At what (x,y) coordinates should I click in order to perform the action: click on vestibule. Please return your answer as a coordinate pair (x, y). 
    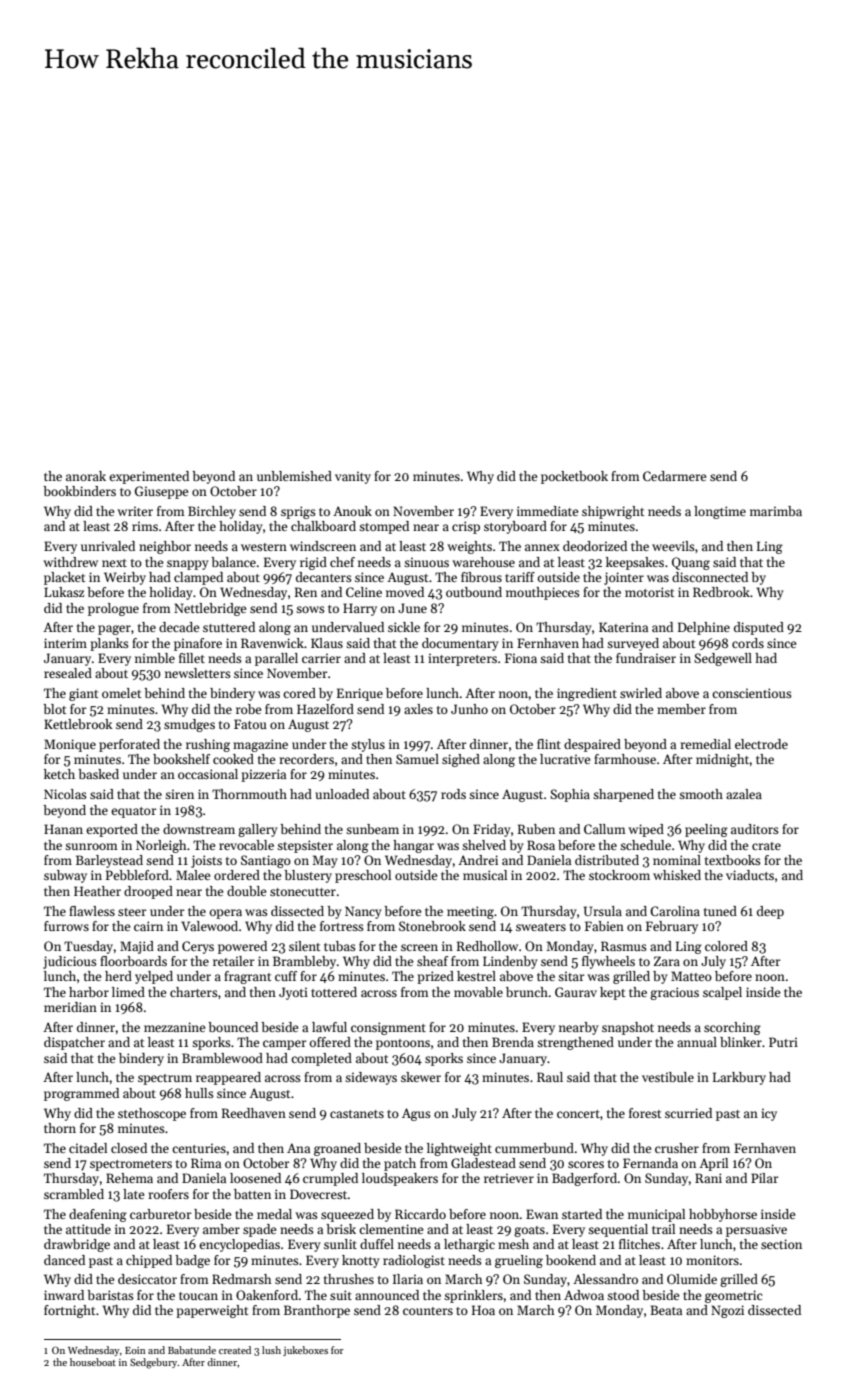
    Looking at the image, I should click on (668, 1077).
